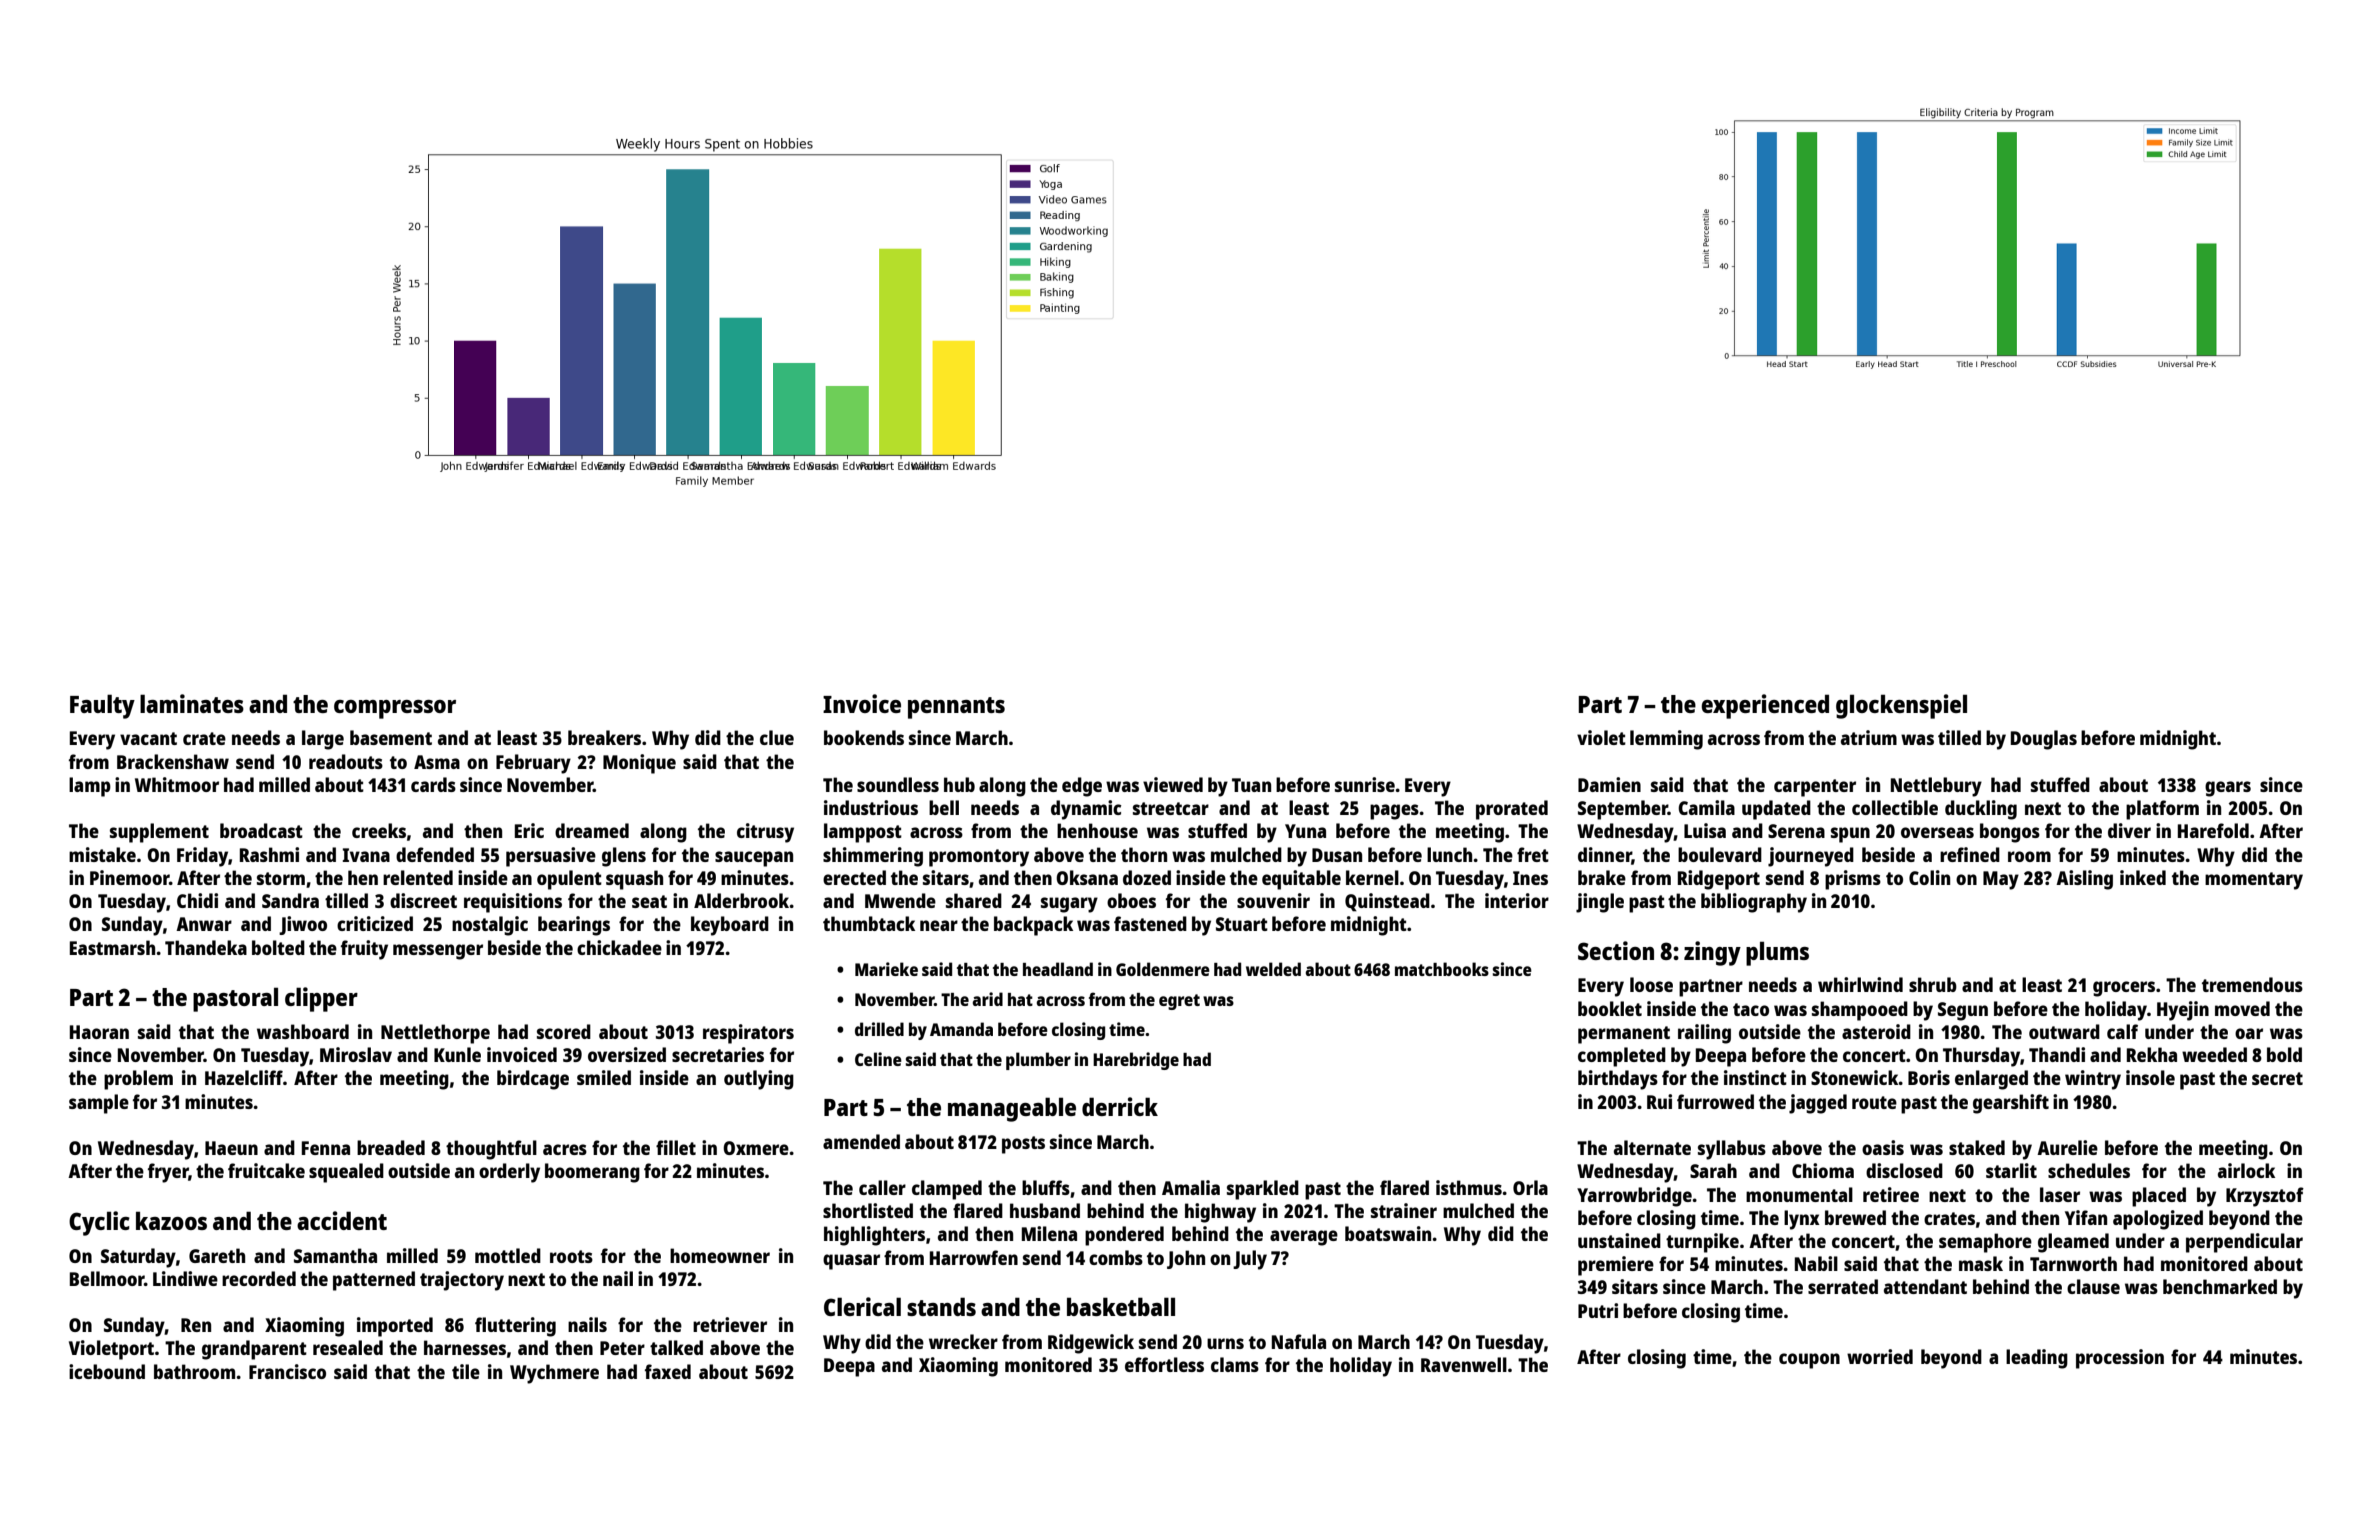 The image size is (2372, 1535). I want to click on diver, so click(2129, 830).
